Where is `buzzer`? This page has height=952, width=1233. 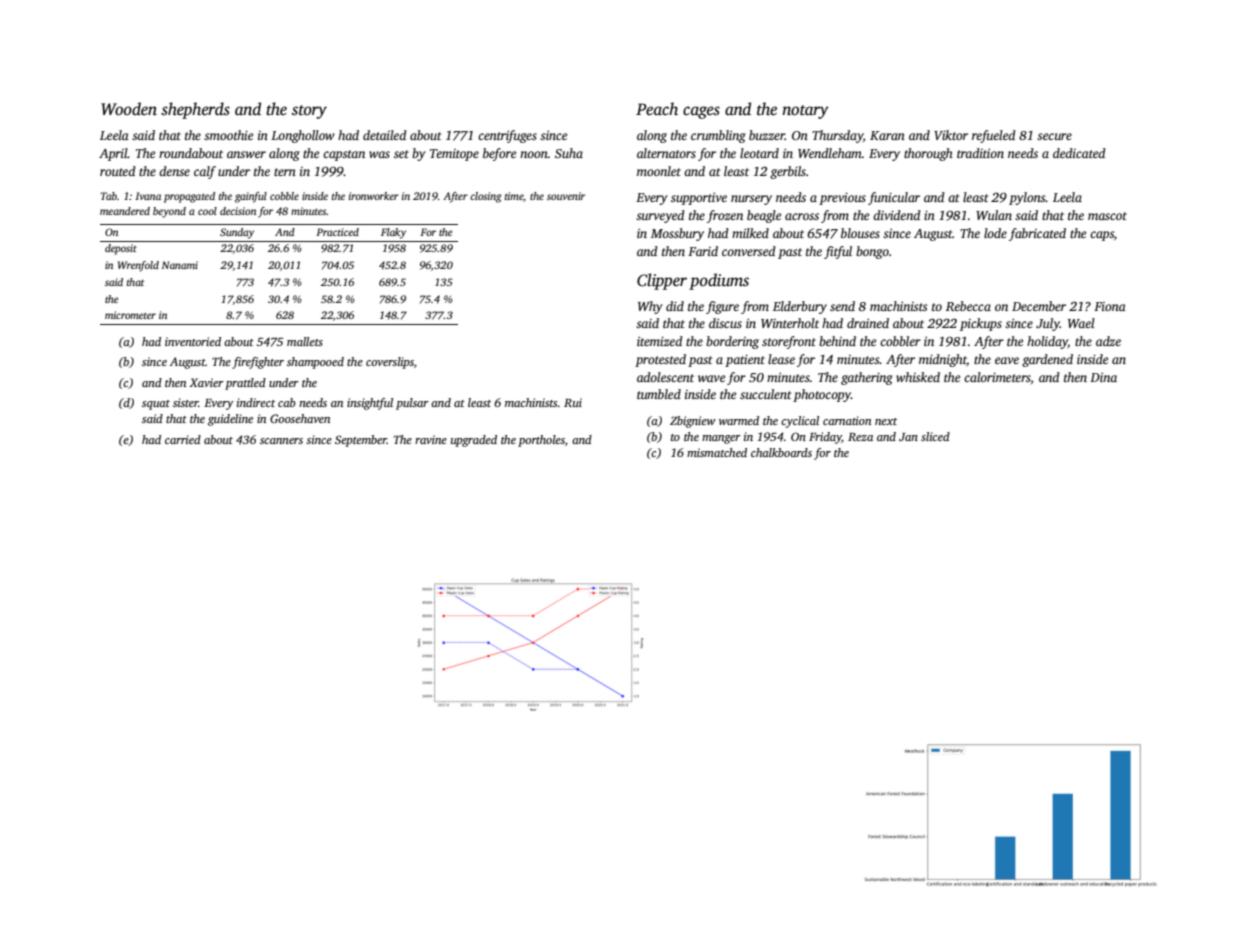
buzzer is located at coordinates (767, 135).
